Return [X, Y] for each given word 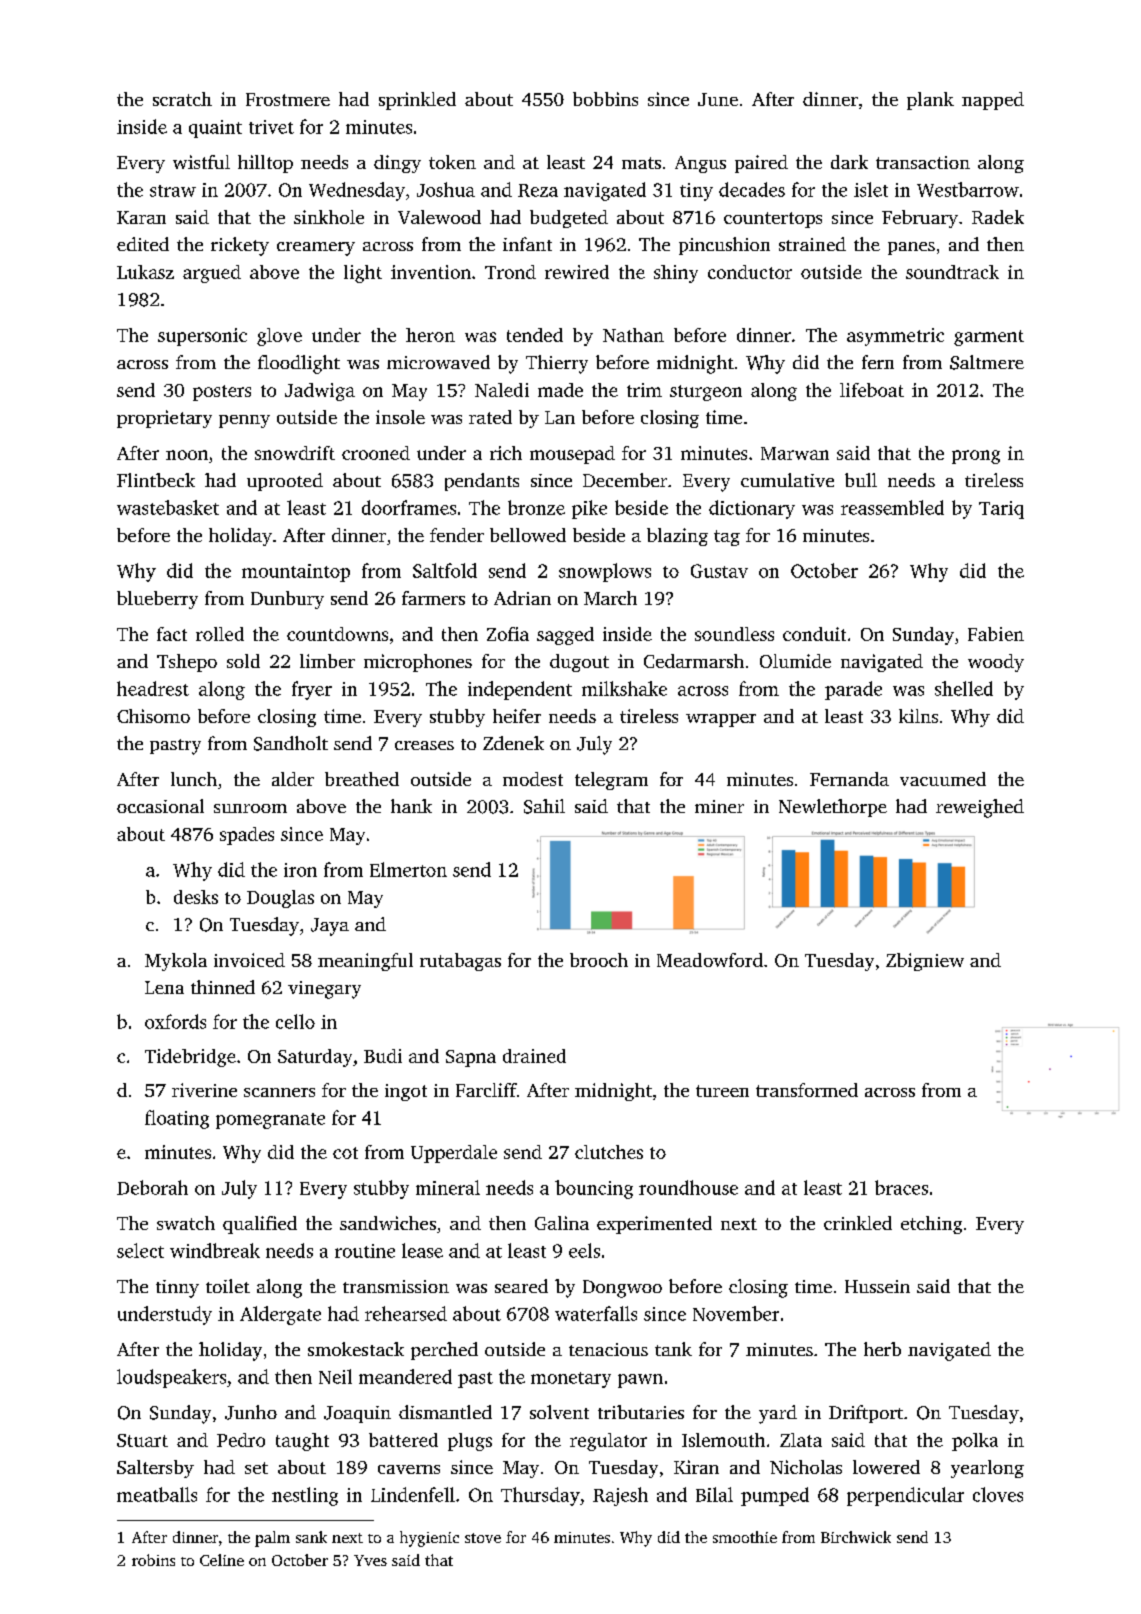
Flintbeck [156, 480]
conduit [814, 634]
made [560, 390]
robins [153, 1560]
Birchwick [856, 1537]
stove [483, 1538]
